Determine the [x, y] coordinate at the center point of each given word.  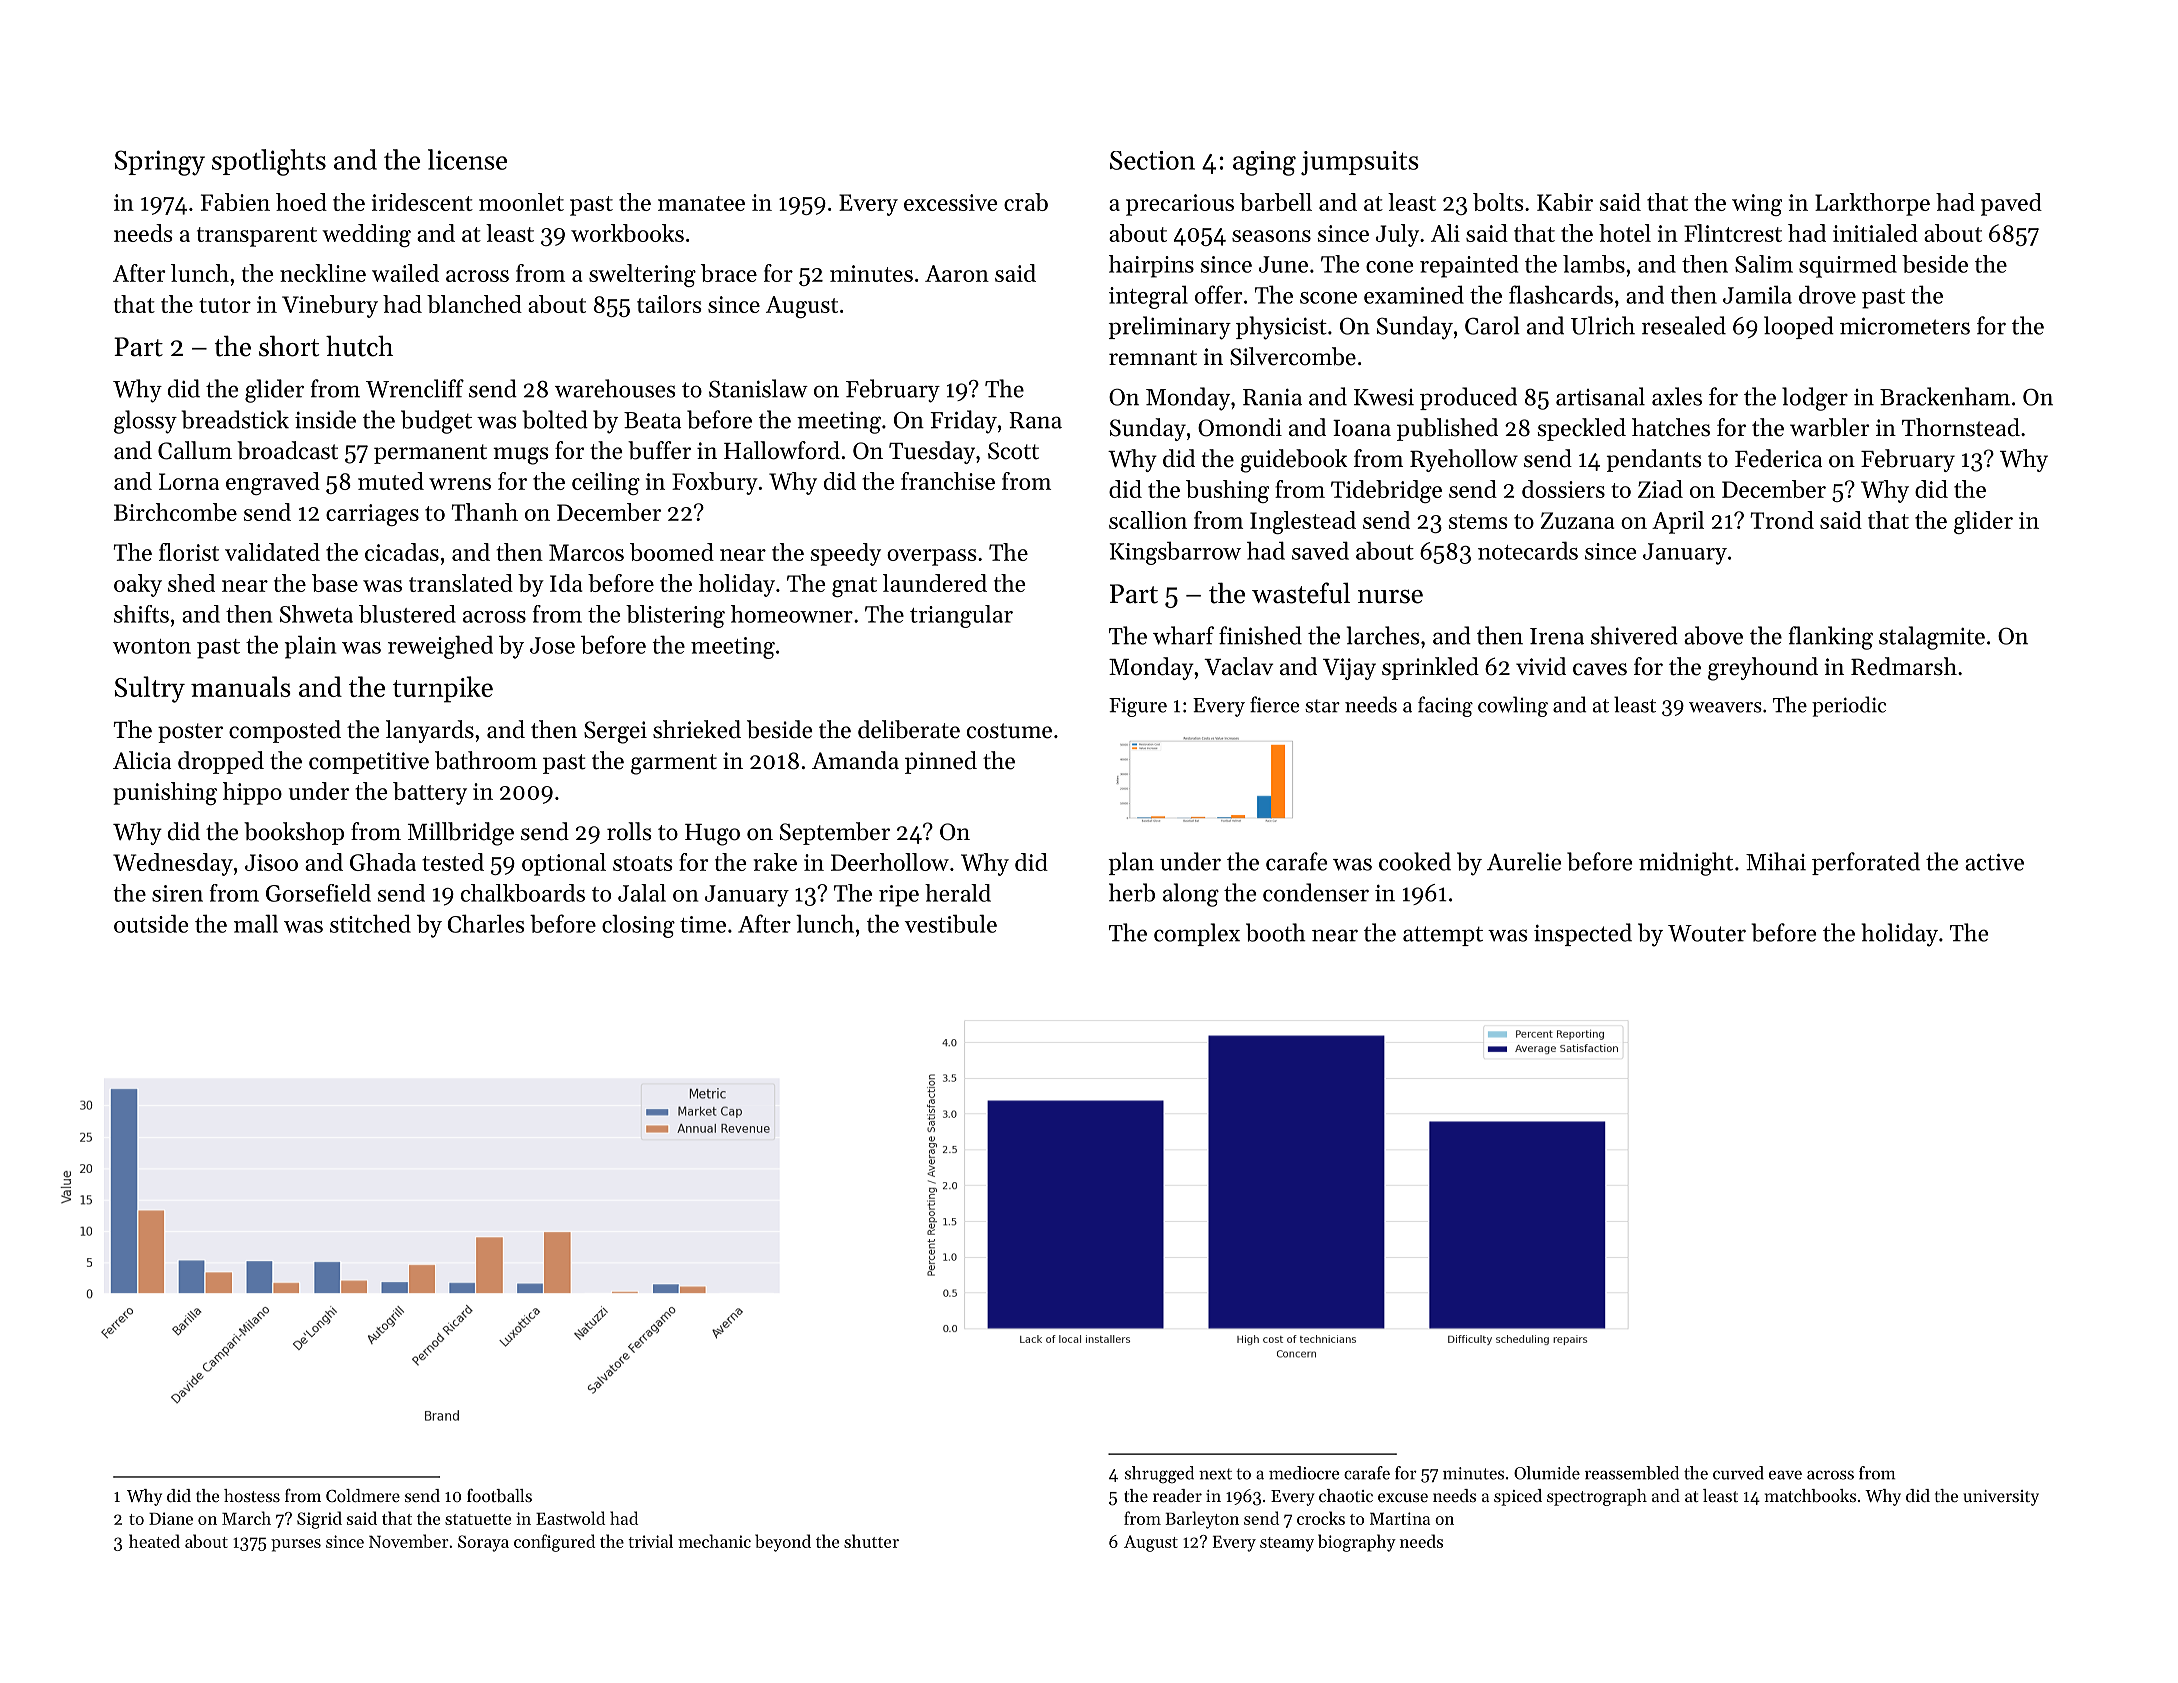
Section [1152, 160]
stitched [370, 923]
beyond [783, 1543]
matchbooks [1810, 1495]
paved [2011, 204]
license [467, 159]
